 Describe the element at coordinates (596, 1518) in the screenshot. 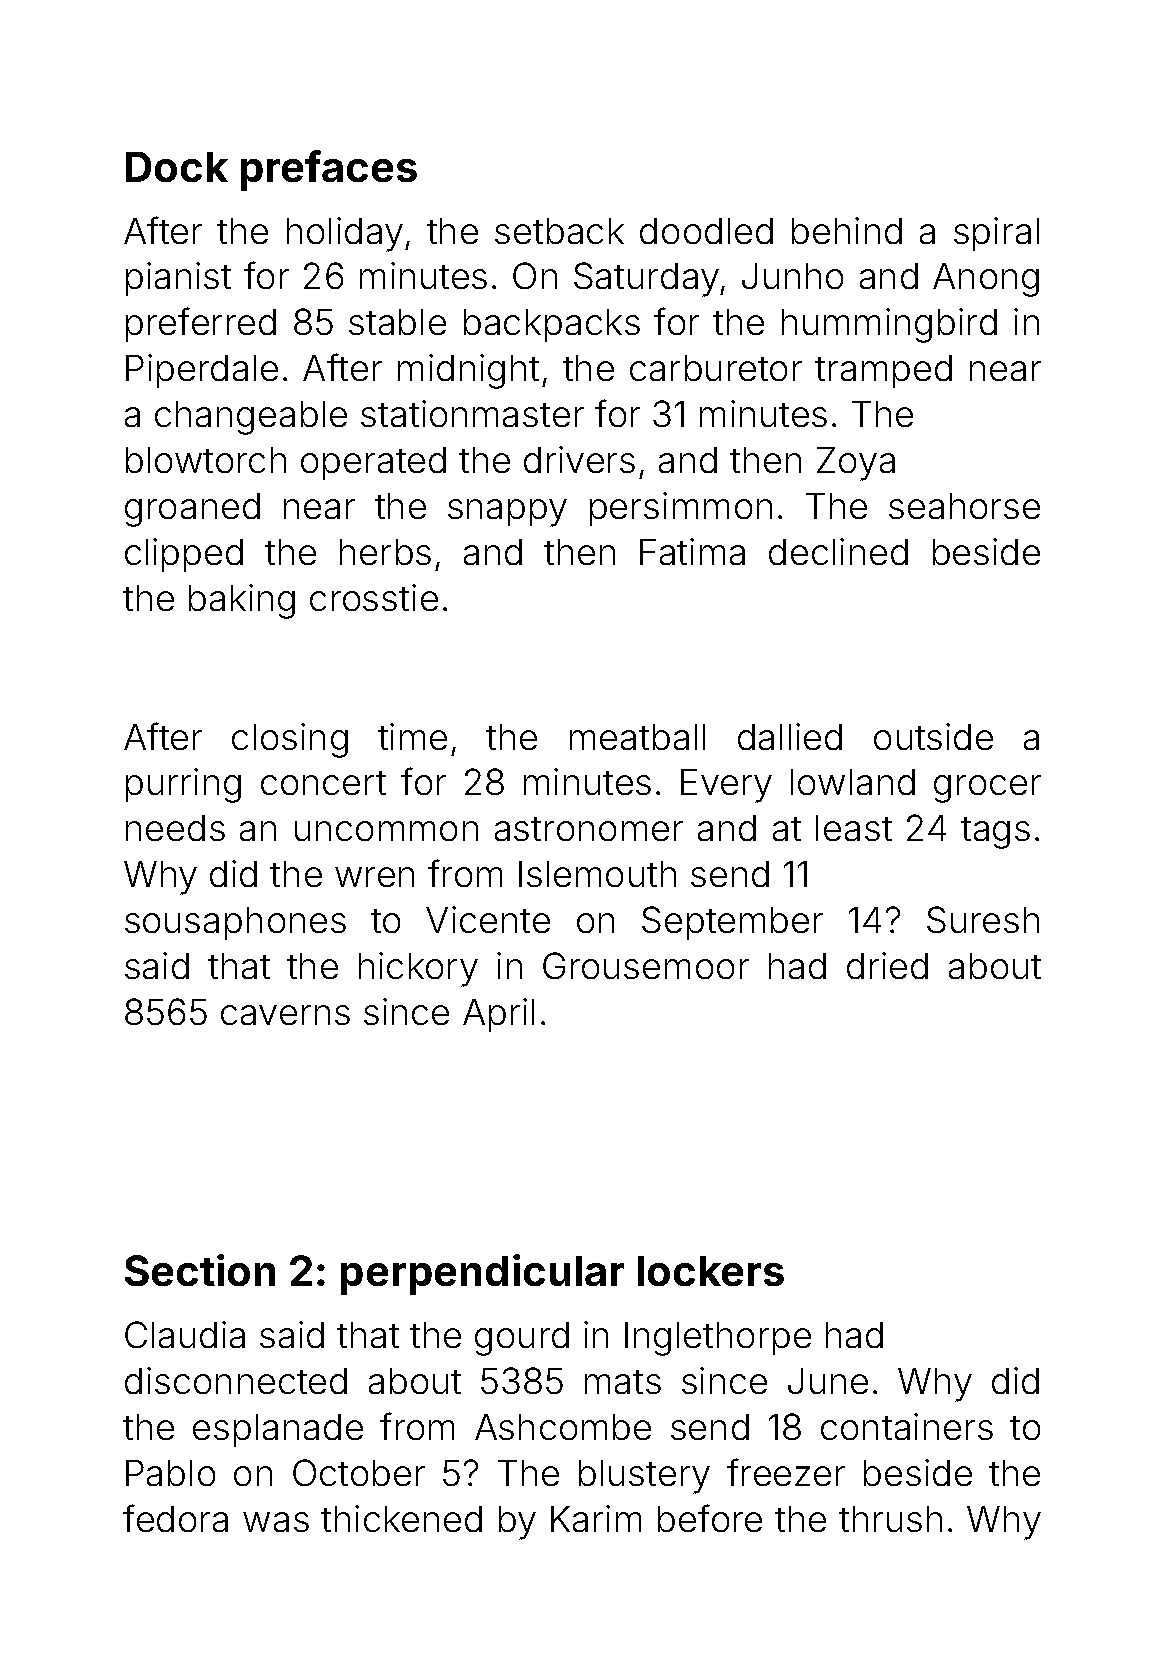

I see `Karim` at that location.
